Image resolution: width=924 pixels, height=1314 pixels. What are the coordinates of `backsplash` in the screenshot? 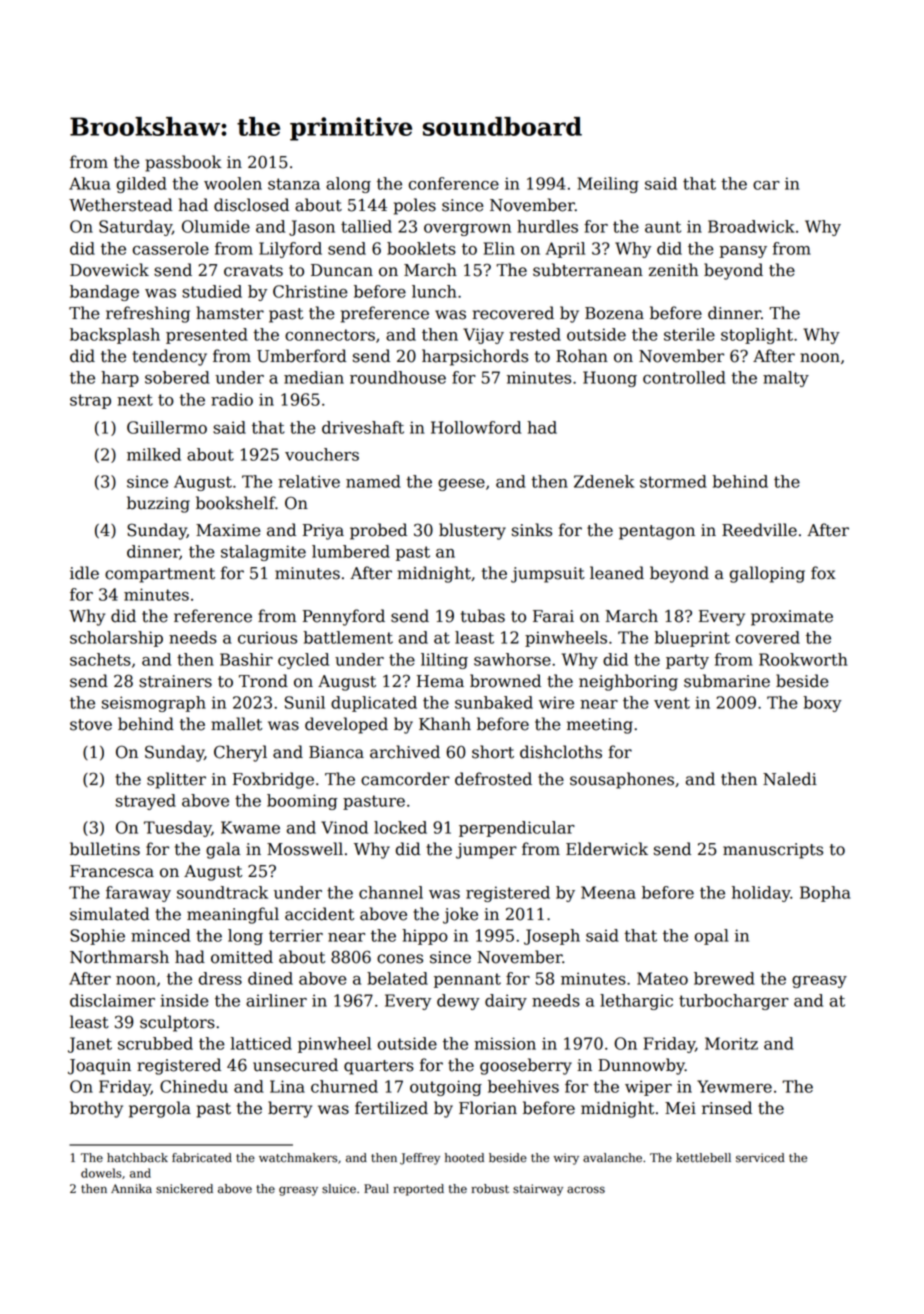 It's located at (115, 336).
